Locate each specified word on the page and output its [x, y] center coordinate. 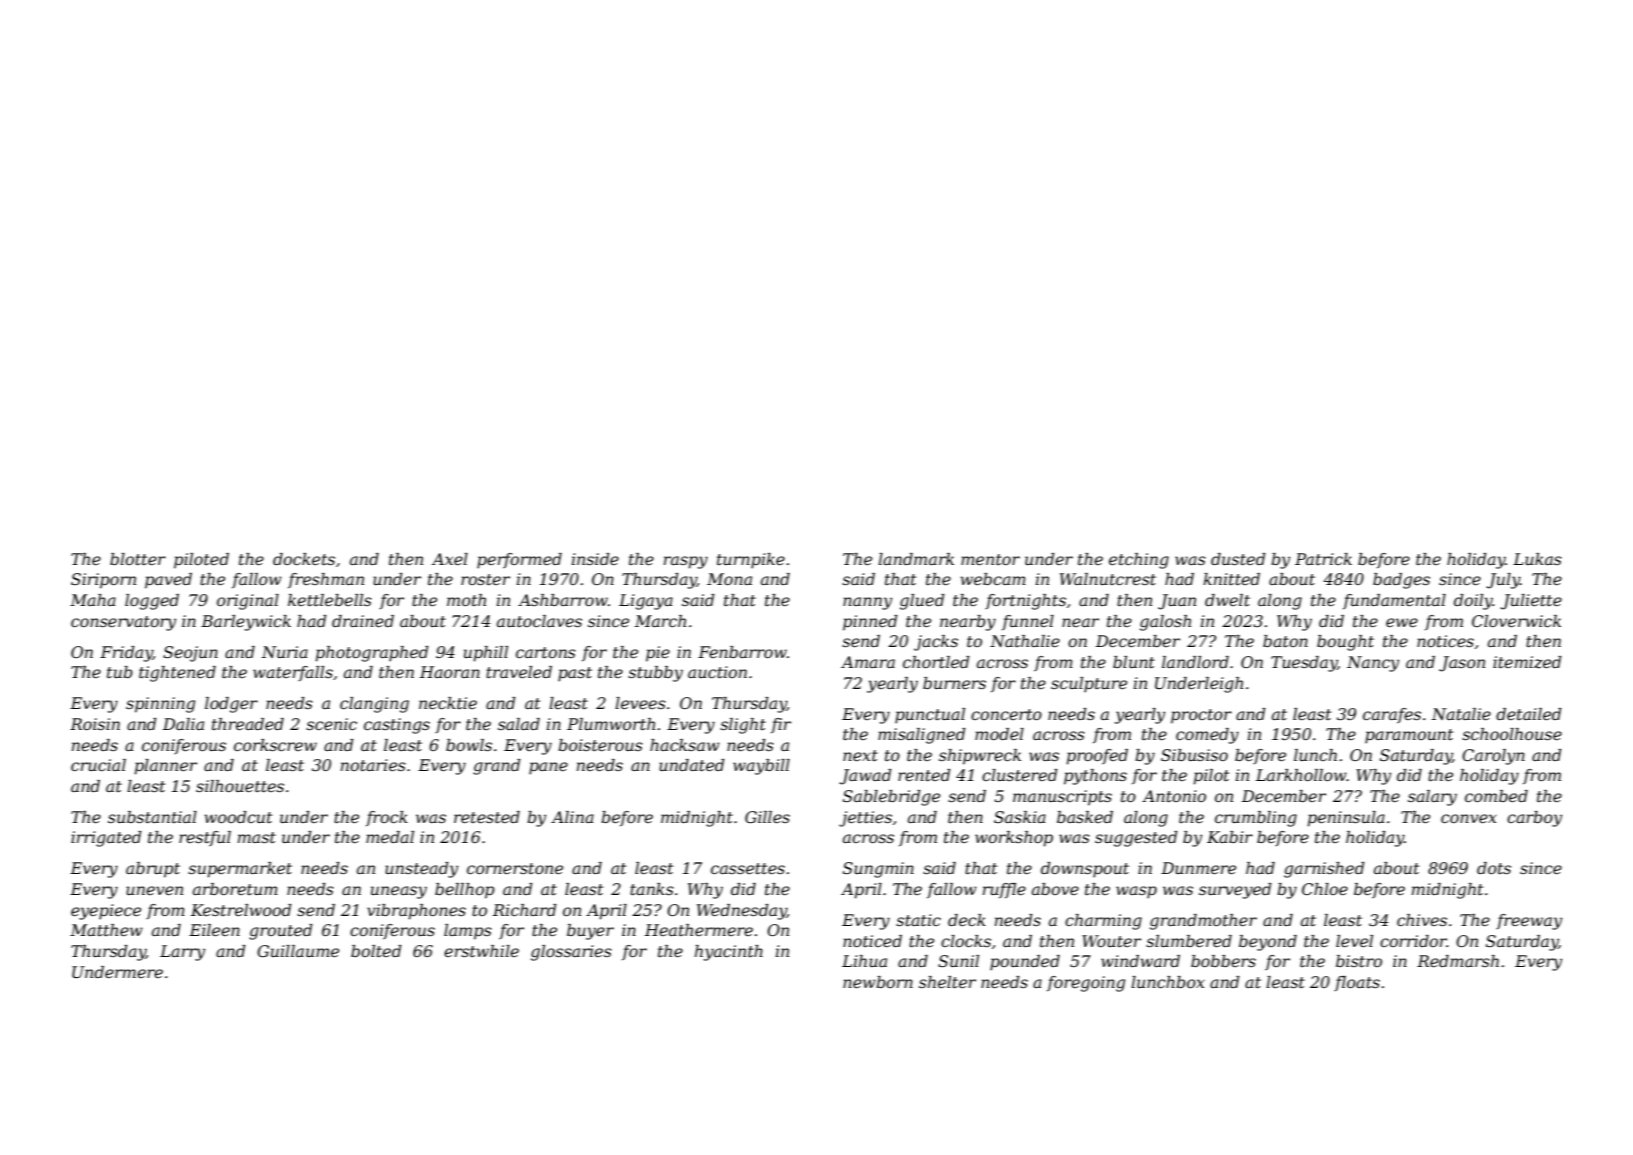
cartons [546, 652]
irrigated [106, 839]
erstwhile [481, 951]
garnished [1324, 870]
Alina [572, 817]
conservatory [123, 623]
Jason [1462, 664]
